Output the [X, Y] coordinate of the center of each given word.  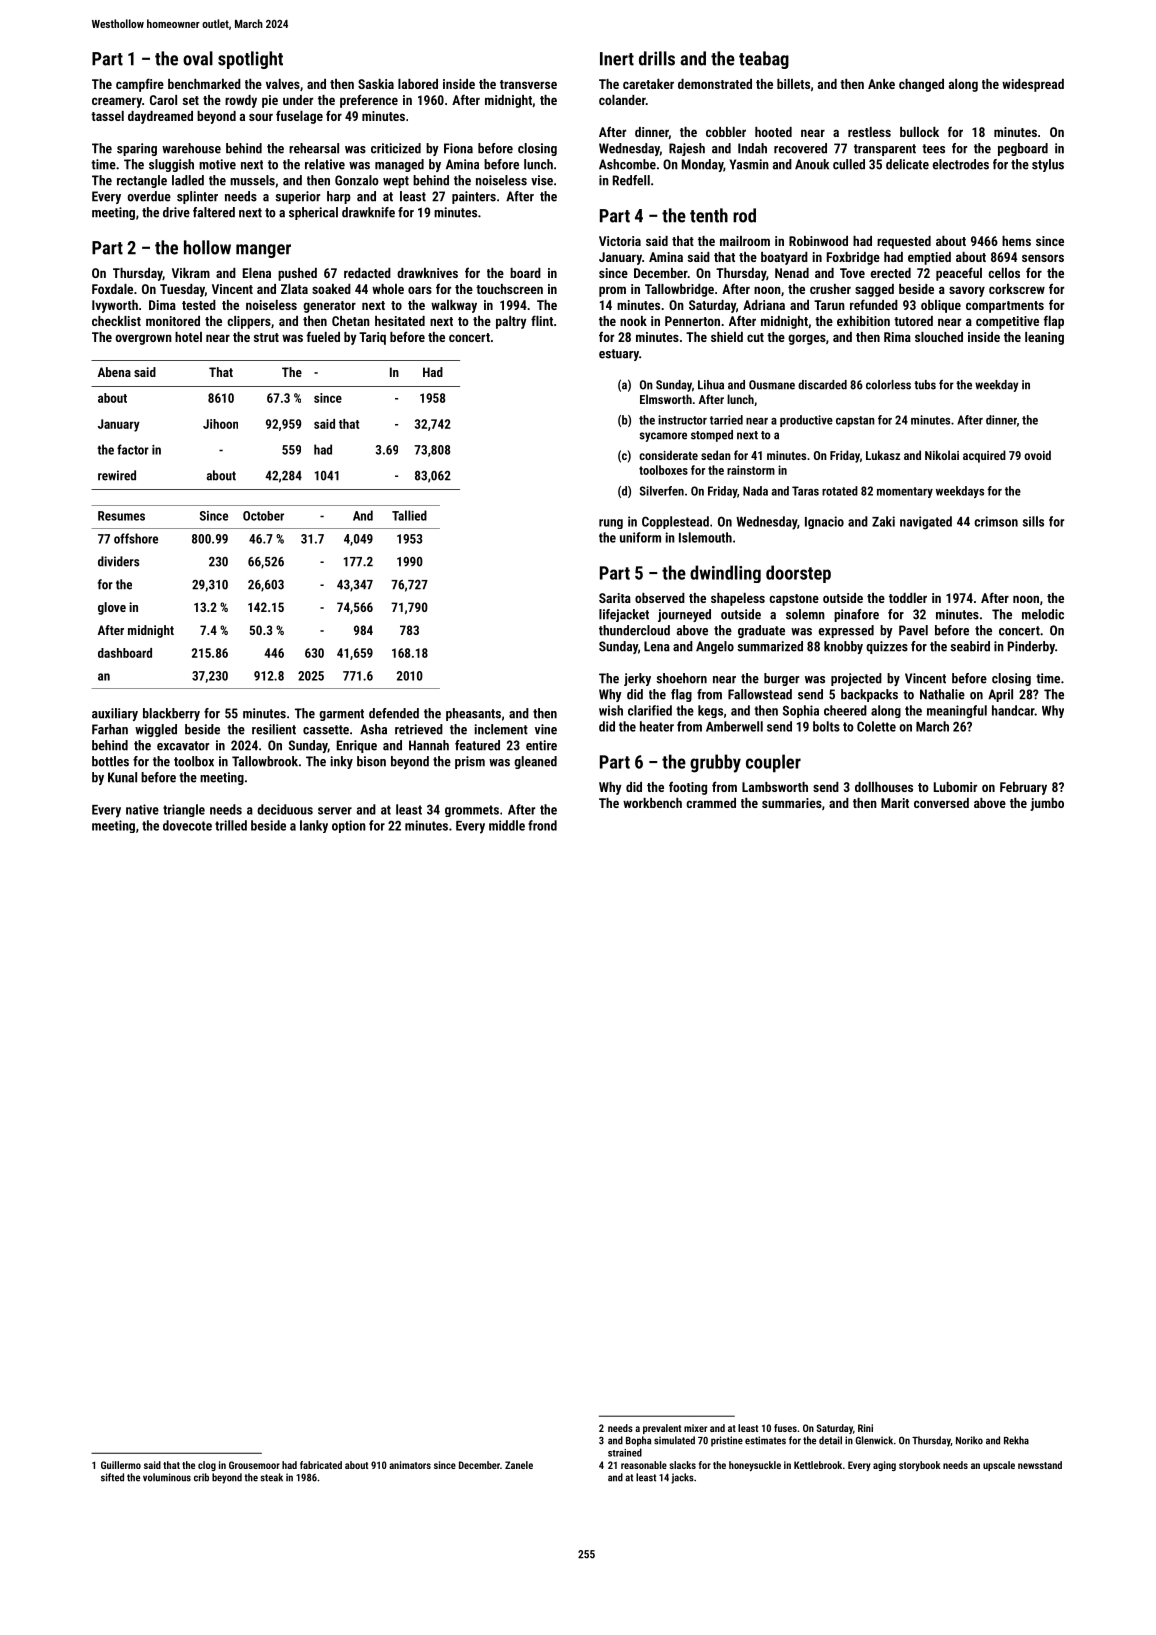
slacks [682, 1465]
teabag [764, 60]
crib [201, 1477]
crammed [711, 803]
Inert [617, 59]
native [142, 809]
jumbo [1047, 804]
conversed [941, 803]
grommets [472, 811]
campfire [140, 85]
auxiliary [115, 714]
